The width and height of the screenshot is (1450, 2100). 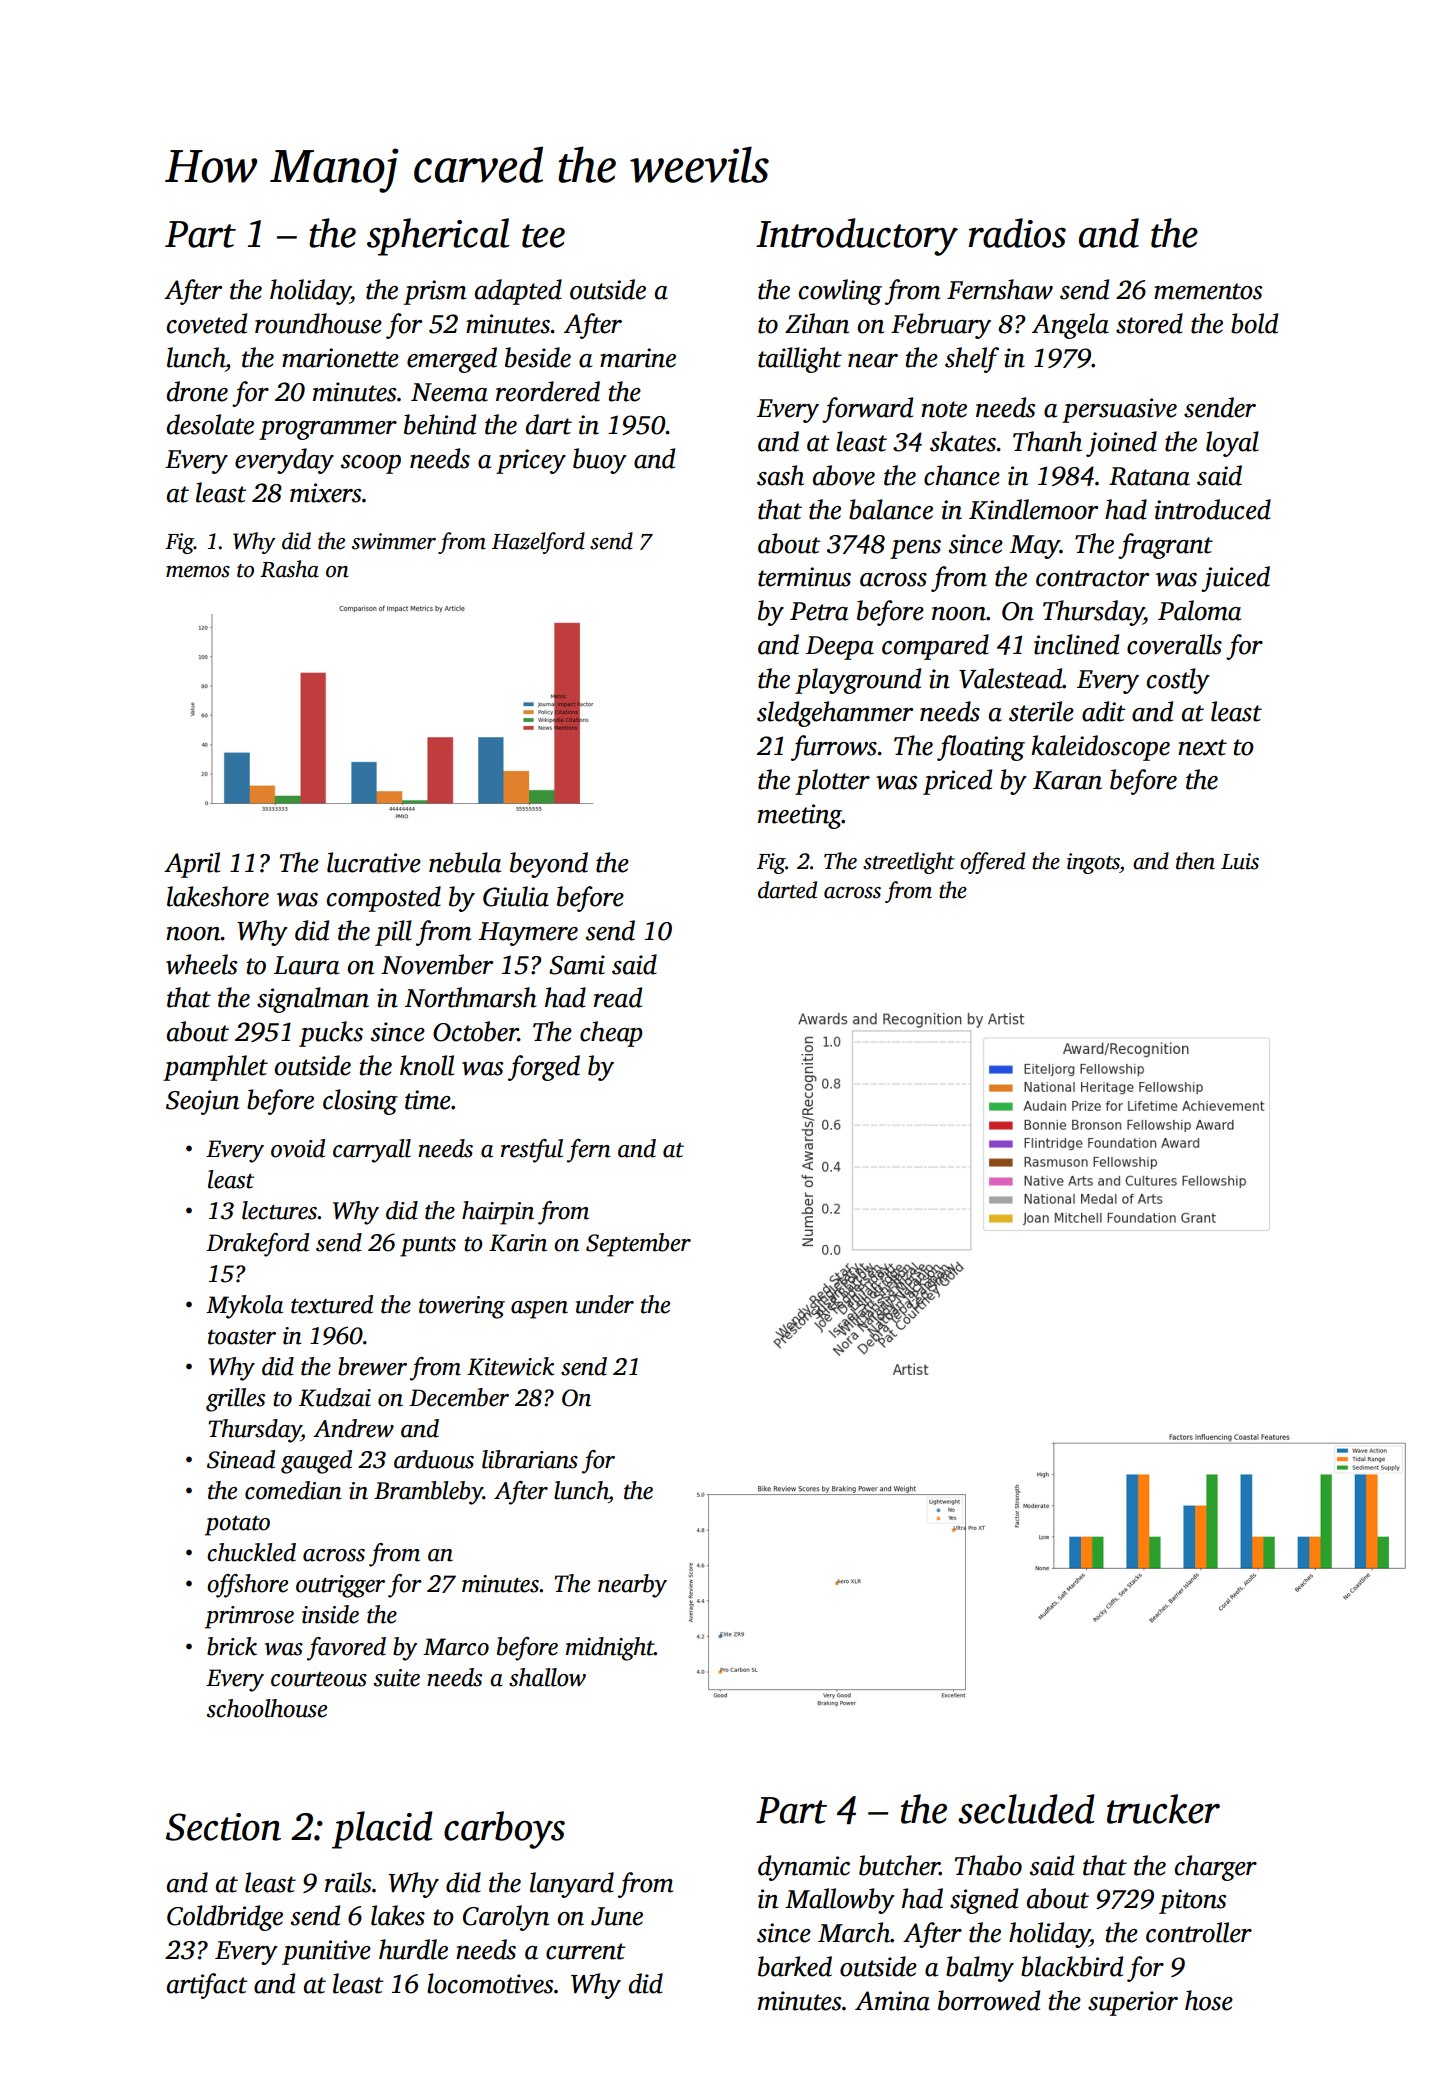 I want to click on radios, so click(x=1017, y=233).
